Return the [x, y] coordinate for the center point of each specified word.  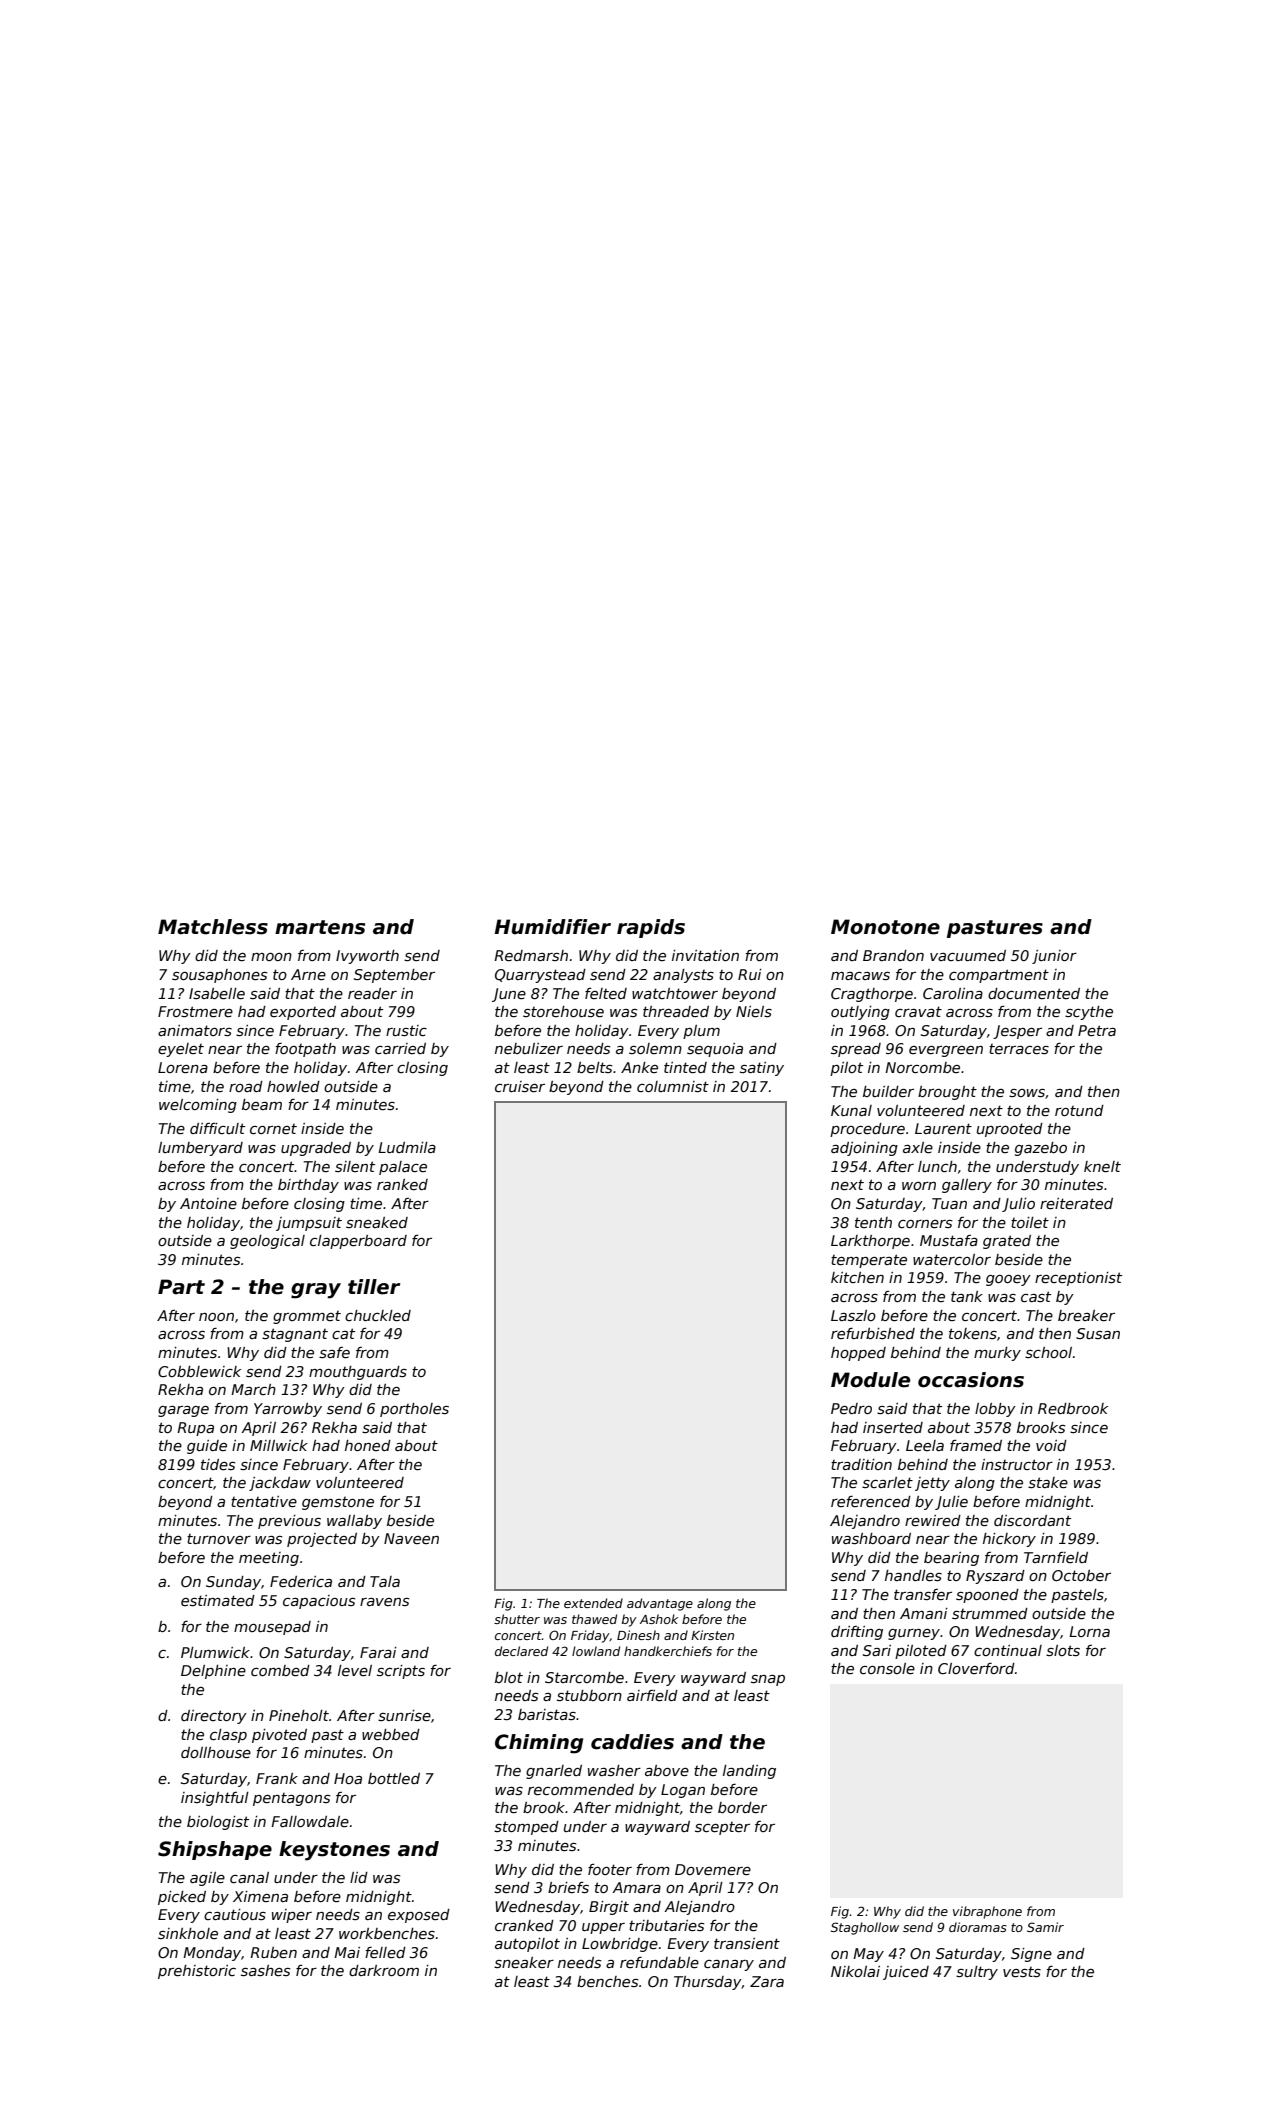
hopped [858, 1354]
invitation [705, 955]
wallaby [354, 1522]
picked [182, 1898]
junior [1054, 957]
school [1048, 1352]
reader [372, 993]
